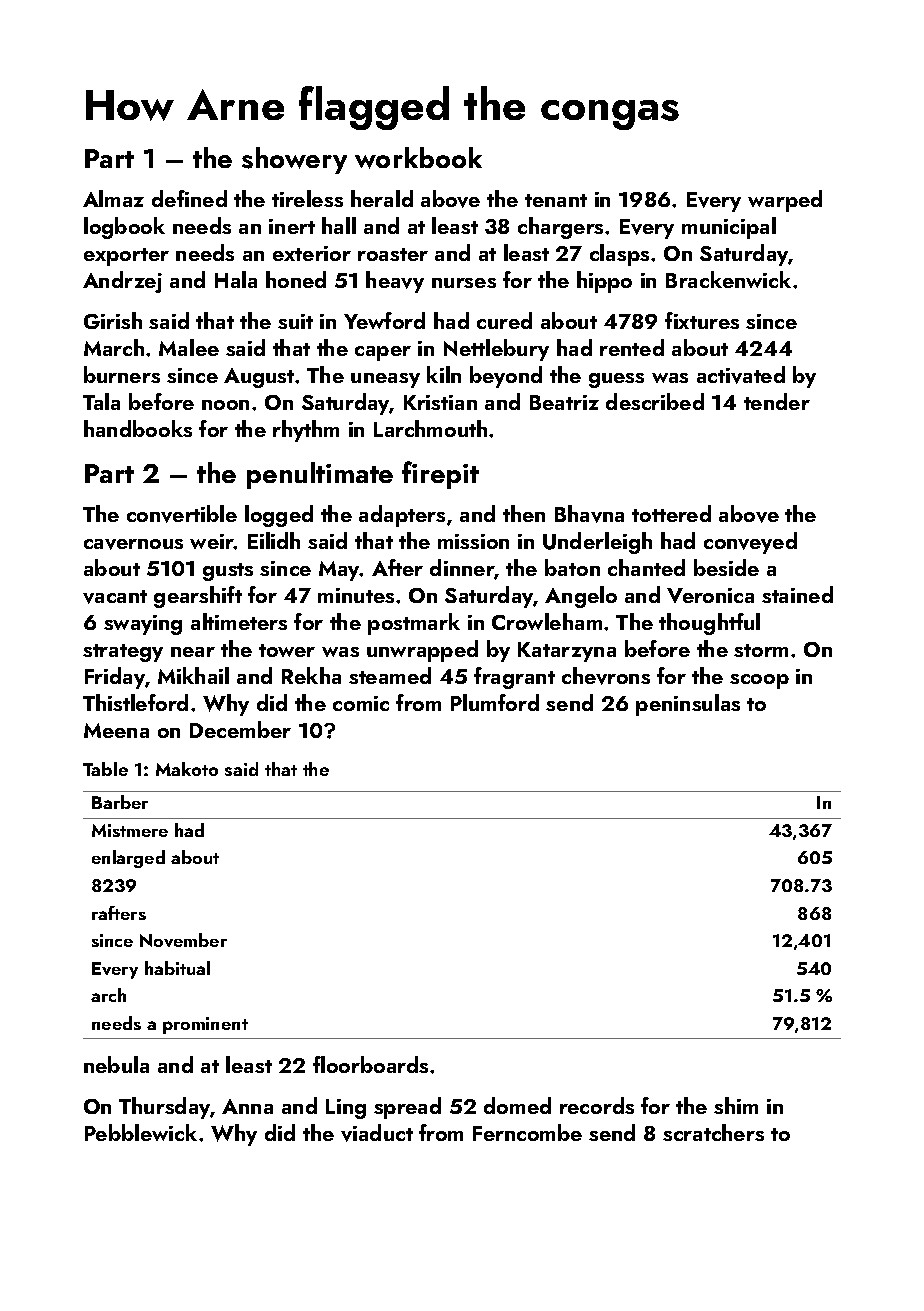  I want to click on comic, so click(361, 703).
